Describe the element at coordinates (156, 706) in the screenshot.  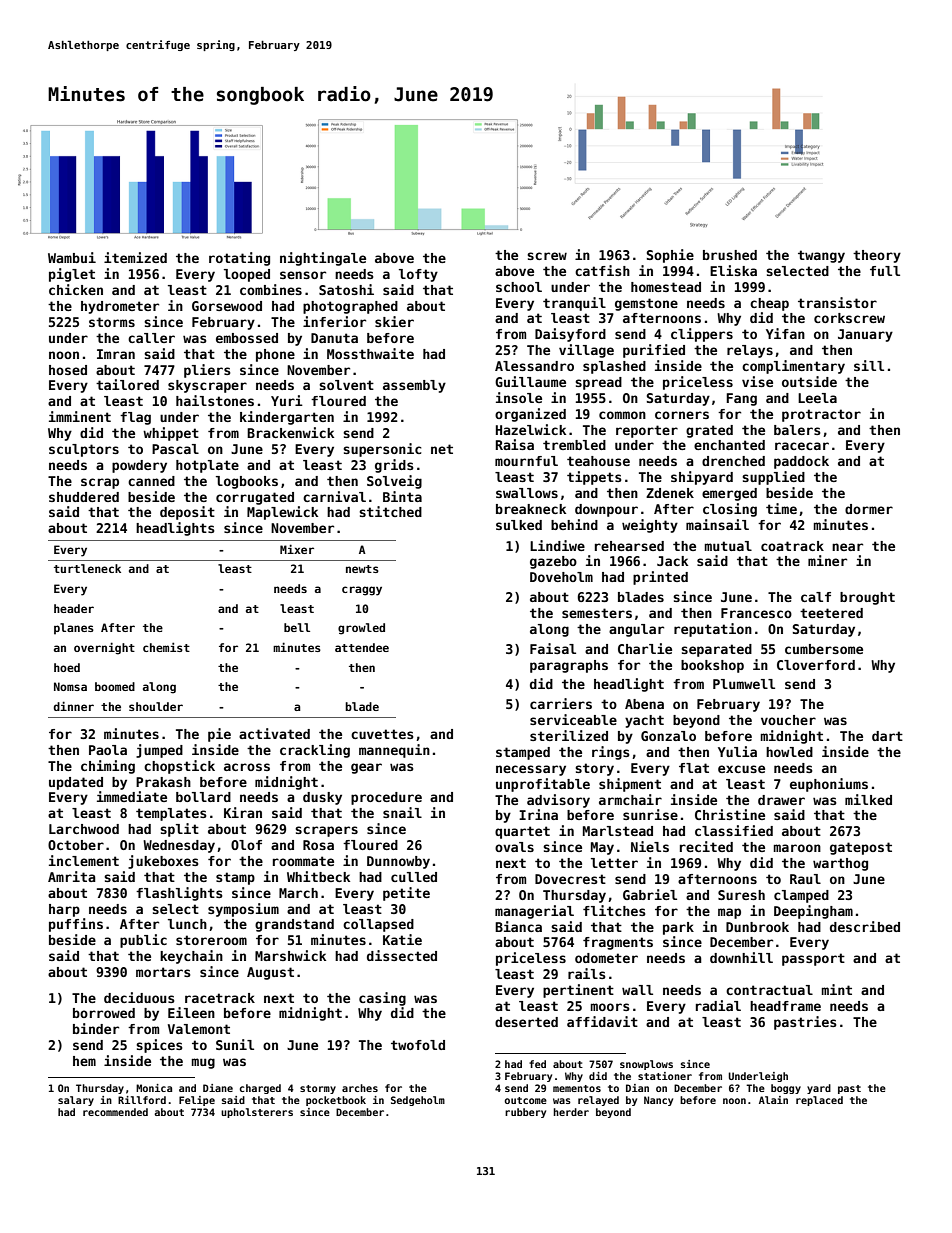
I see `shoulder` at that location.
